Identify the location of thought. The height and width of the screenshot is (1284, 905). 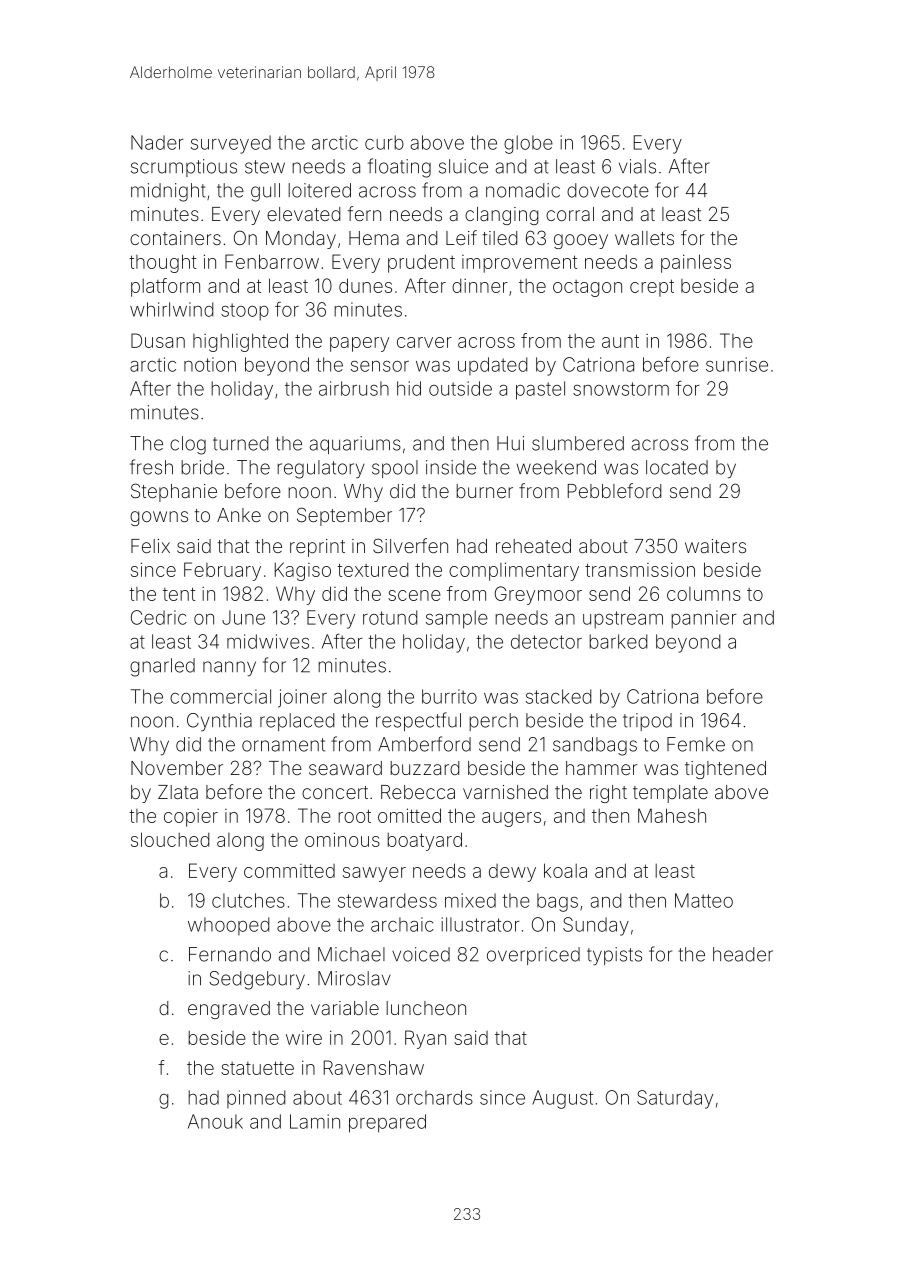
(162, 263).
